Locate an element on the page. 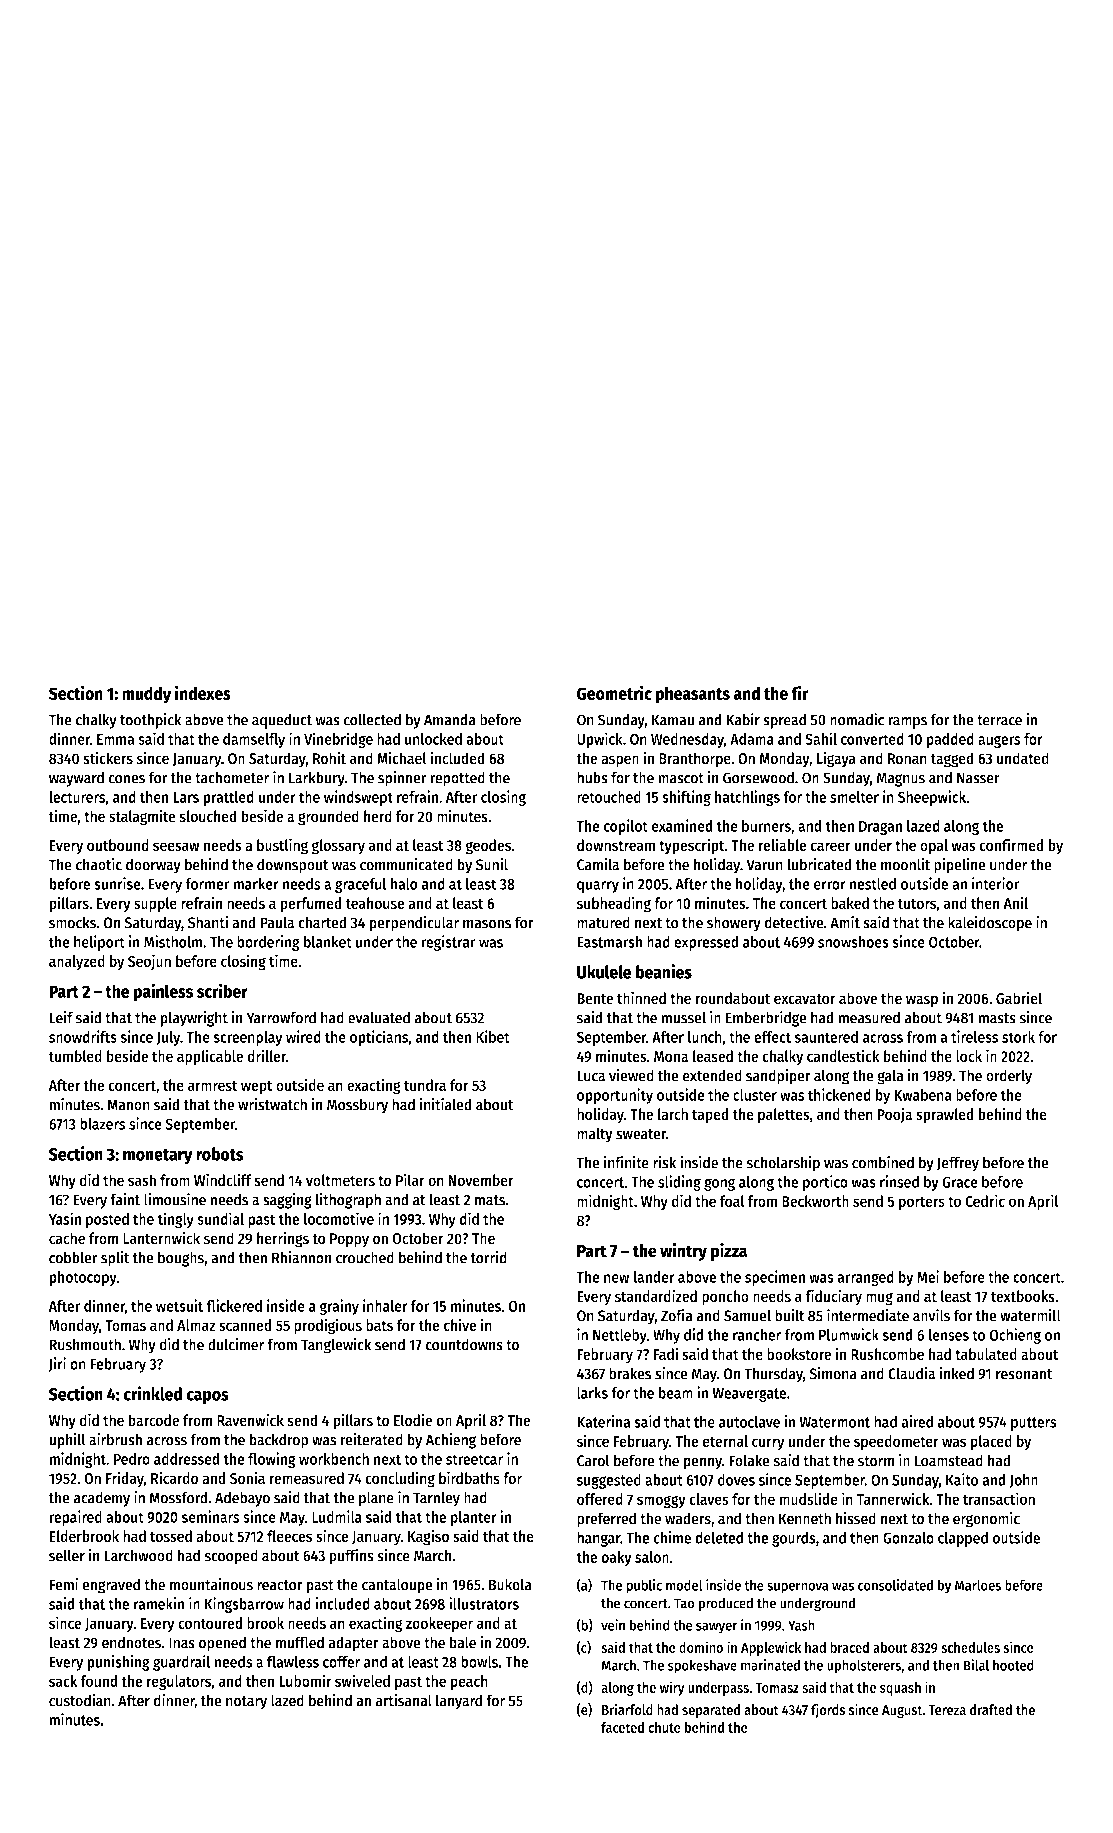 Image resolution: width=1113 pixels, height=1833 pixels. chute is located at coordinates (664, 1727).
